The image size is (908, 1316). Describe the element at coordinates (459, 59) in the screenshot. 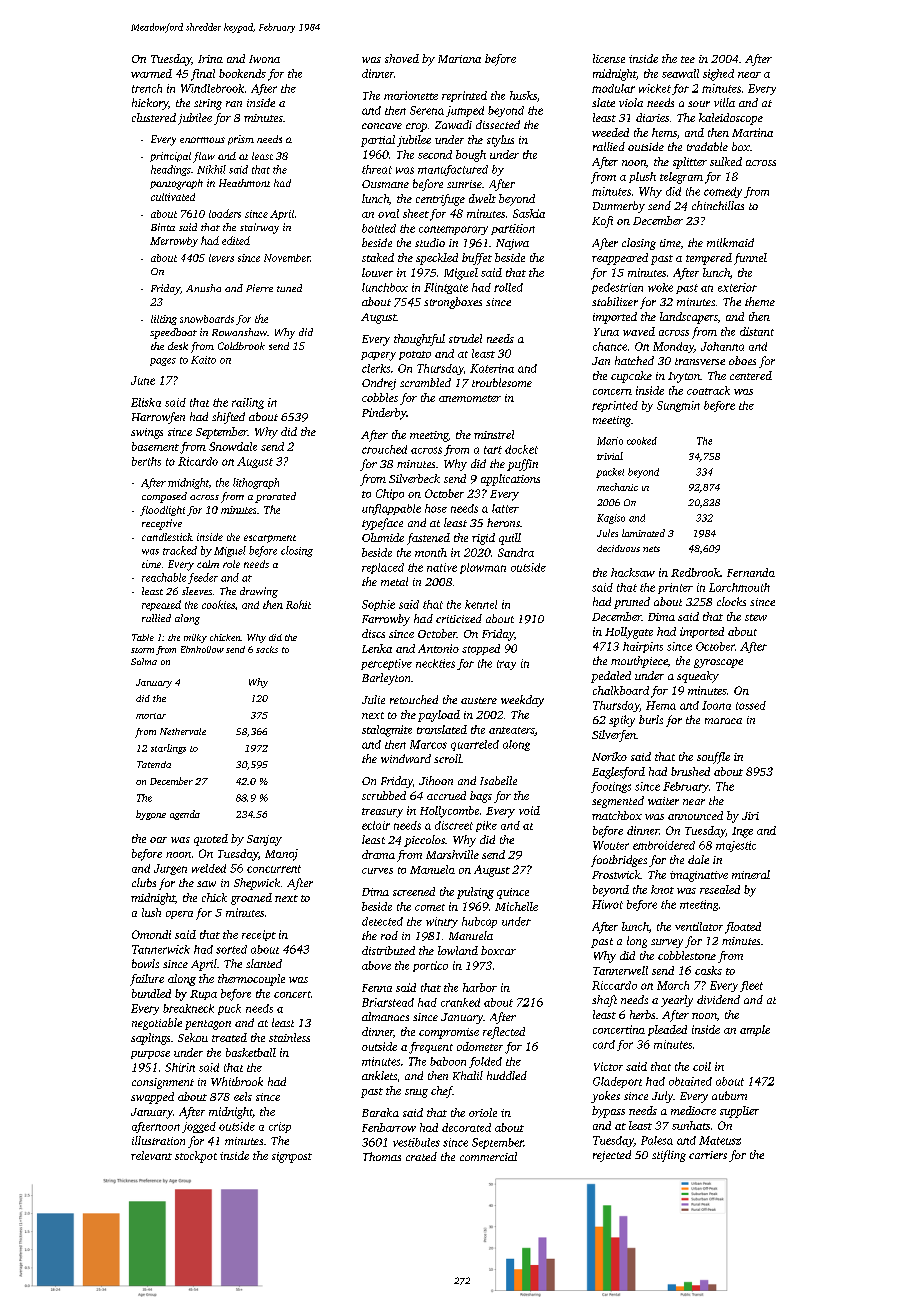

I see `Mariana` at that location.
